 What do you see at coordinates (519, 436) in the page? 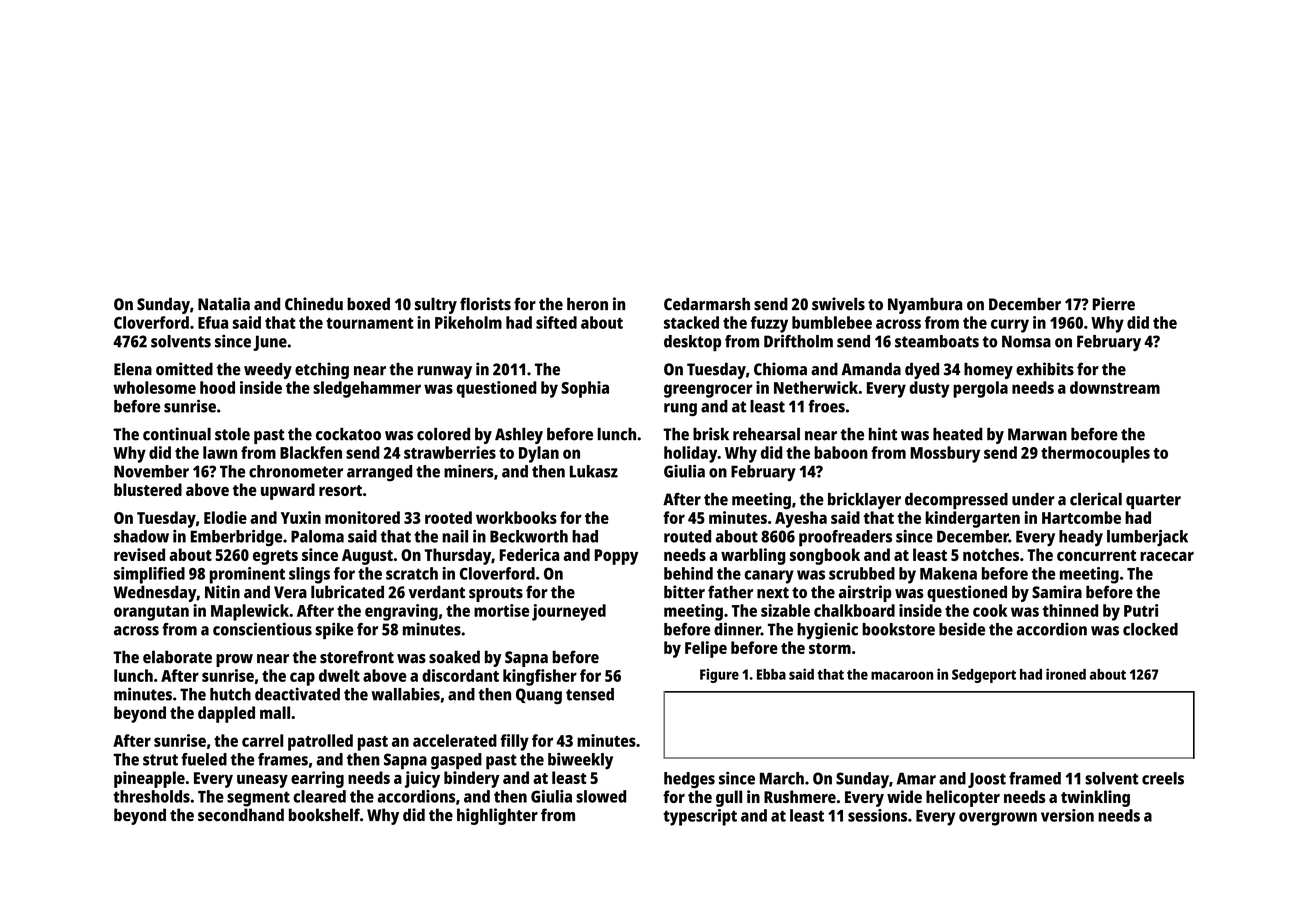
I see `Ashley` at bounding box center [519, 436].
